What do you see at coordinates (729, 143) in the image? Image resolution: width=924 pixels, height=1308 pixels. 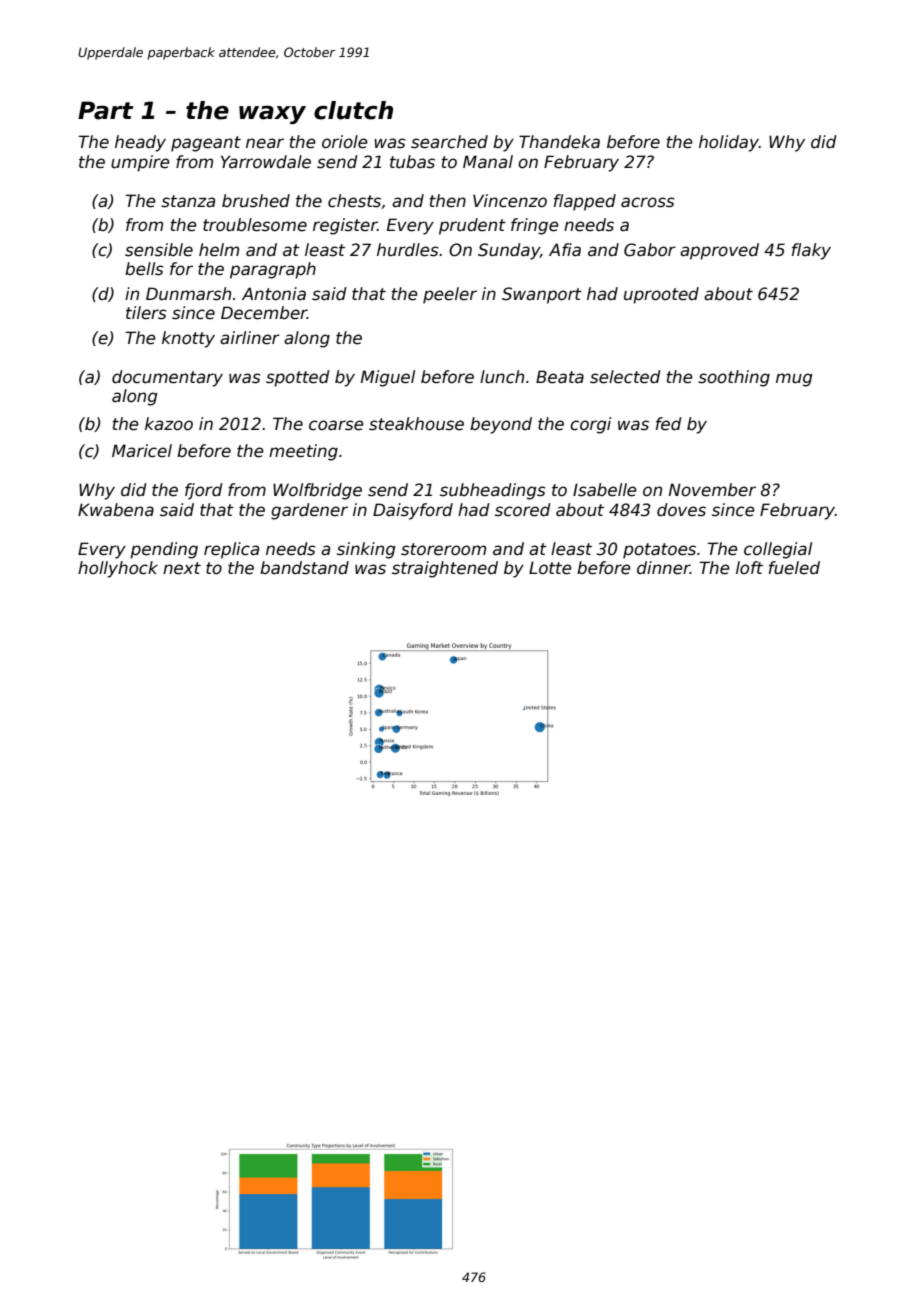 I see `holiday` at bounding box center [729, 143].
